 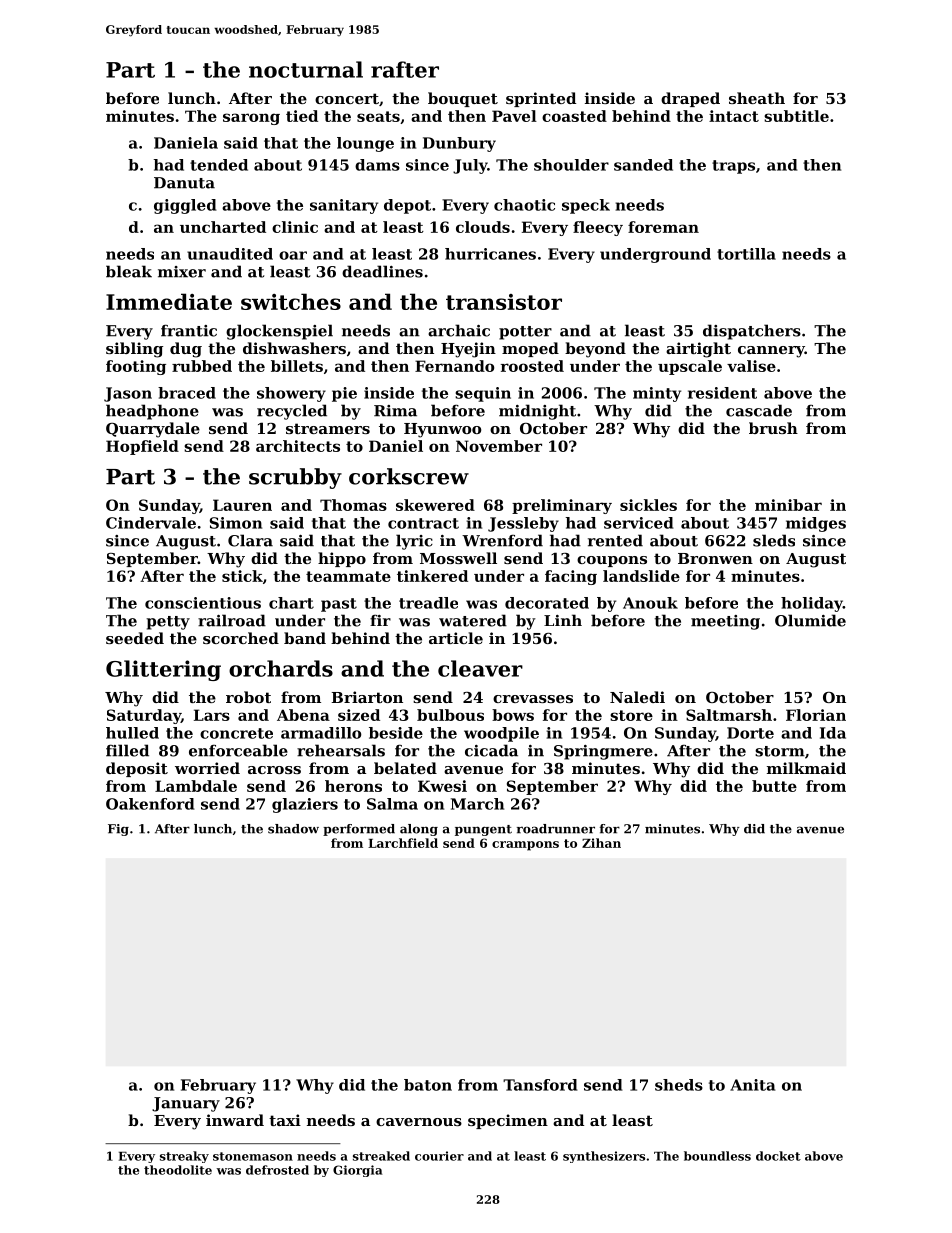 What do you see at coordinates (491, 750) in the page?
I see `cicada` at bounding box center [491, 750].
